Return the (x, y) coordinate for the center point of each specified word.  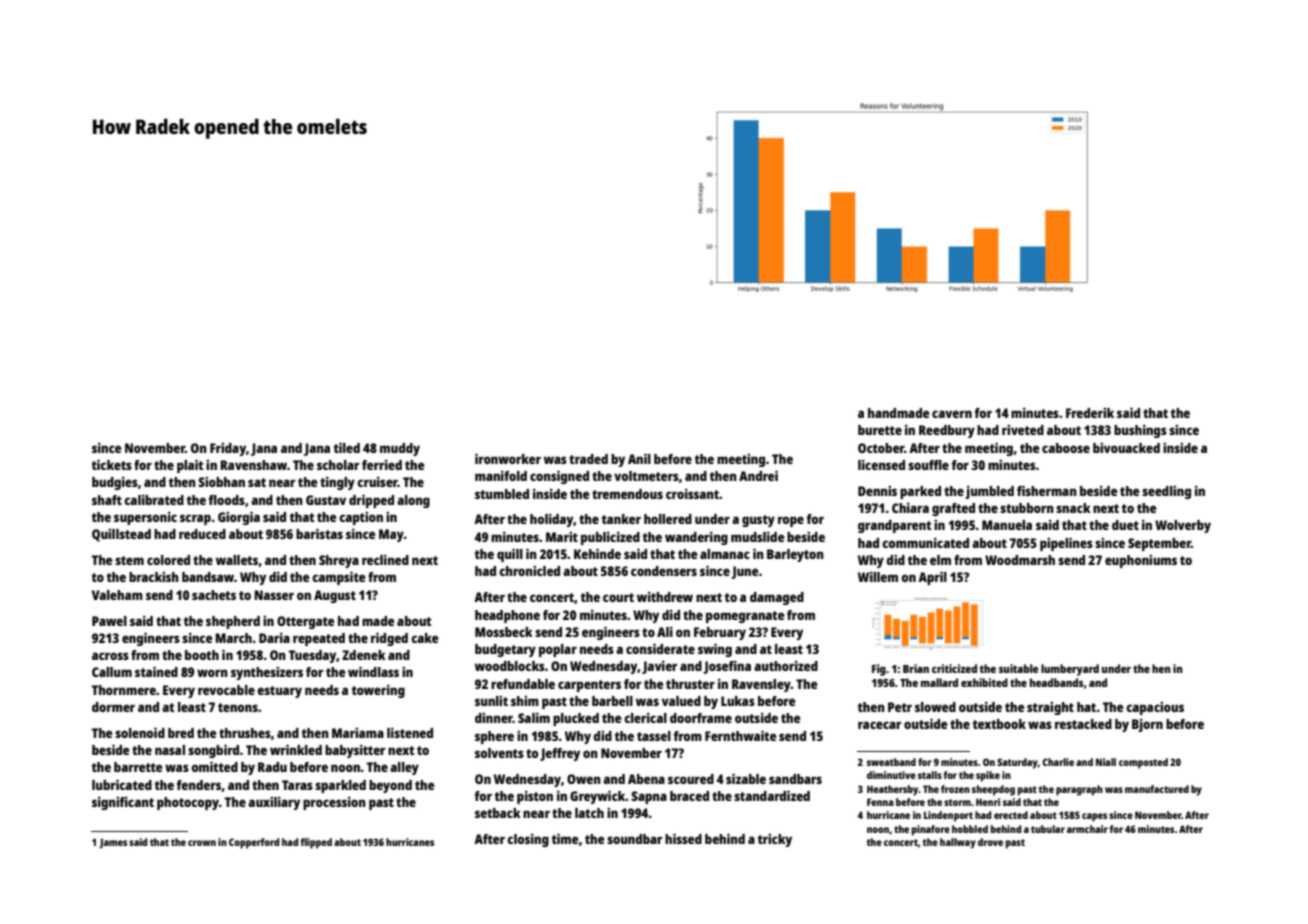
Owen (584, 779)
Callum (112, 672)
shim (525, 701)
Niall (1106, 762)
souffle (928, 465)
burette (880, 430)
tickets (112, 464)
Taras (297, 785)
